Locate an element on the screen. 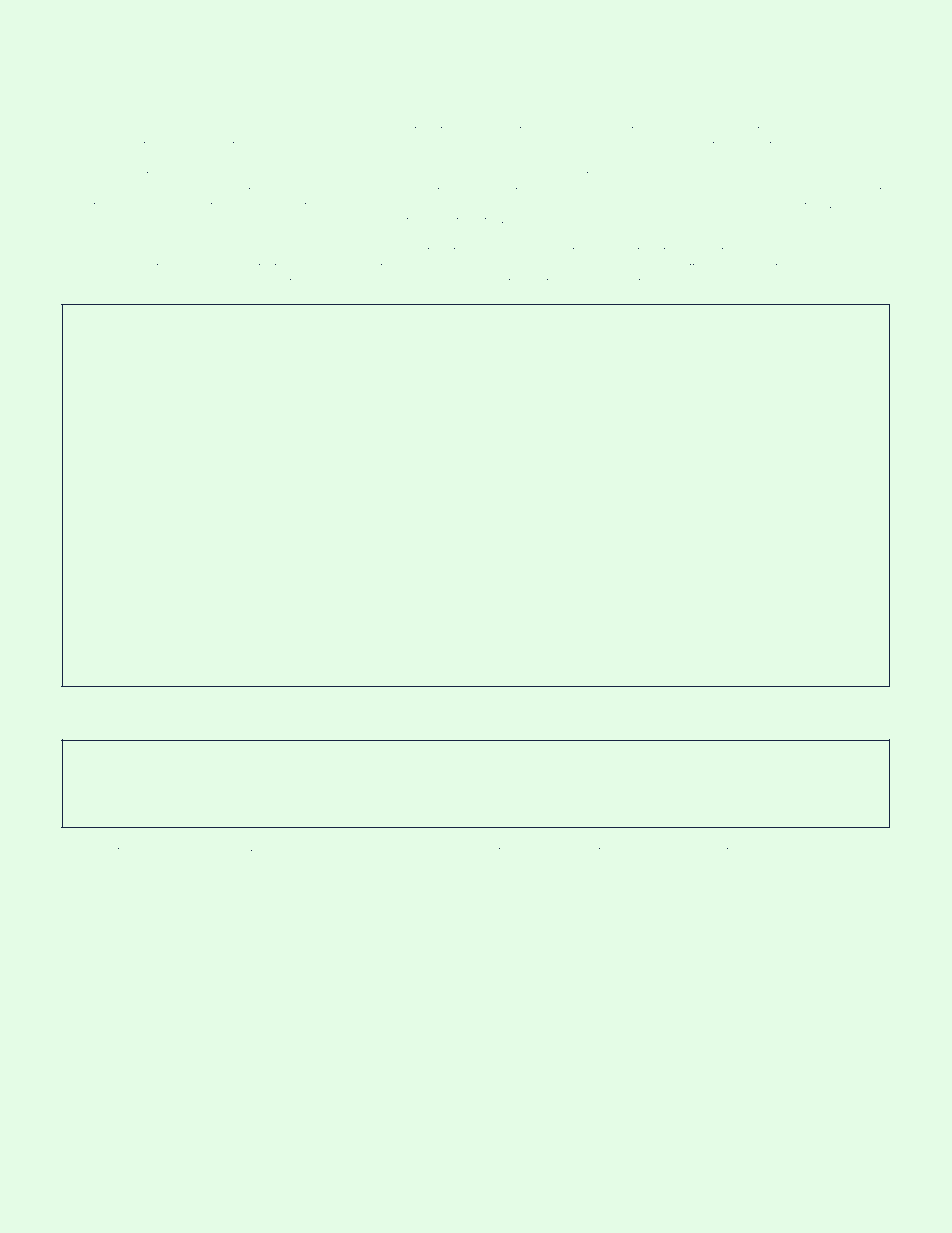 The image size is (952, 1233). July is located at coordinates (368, 852).
